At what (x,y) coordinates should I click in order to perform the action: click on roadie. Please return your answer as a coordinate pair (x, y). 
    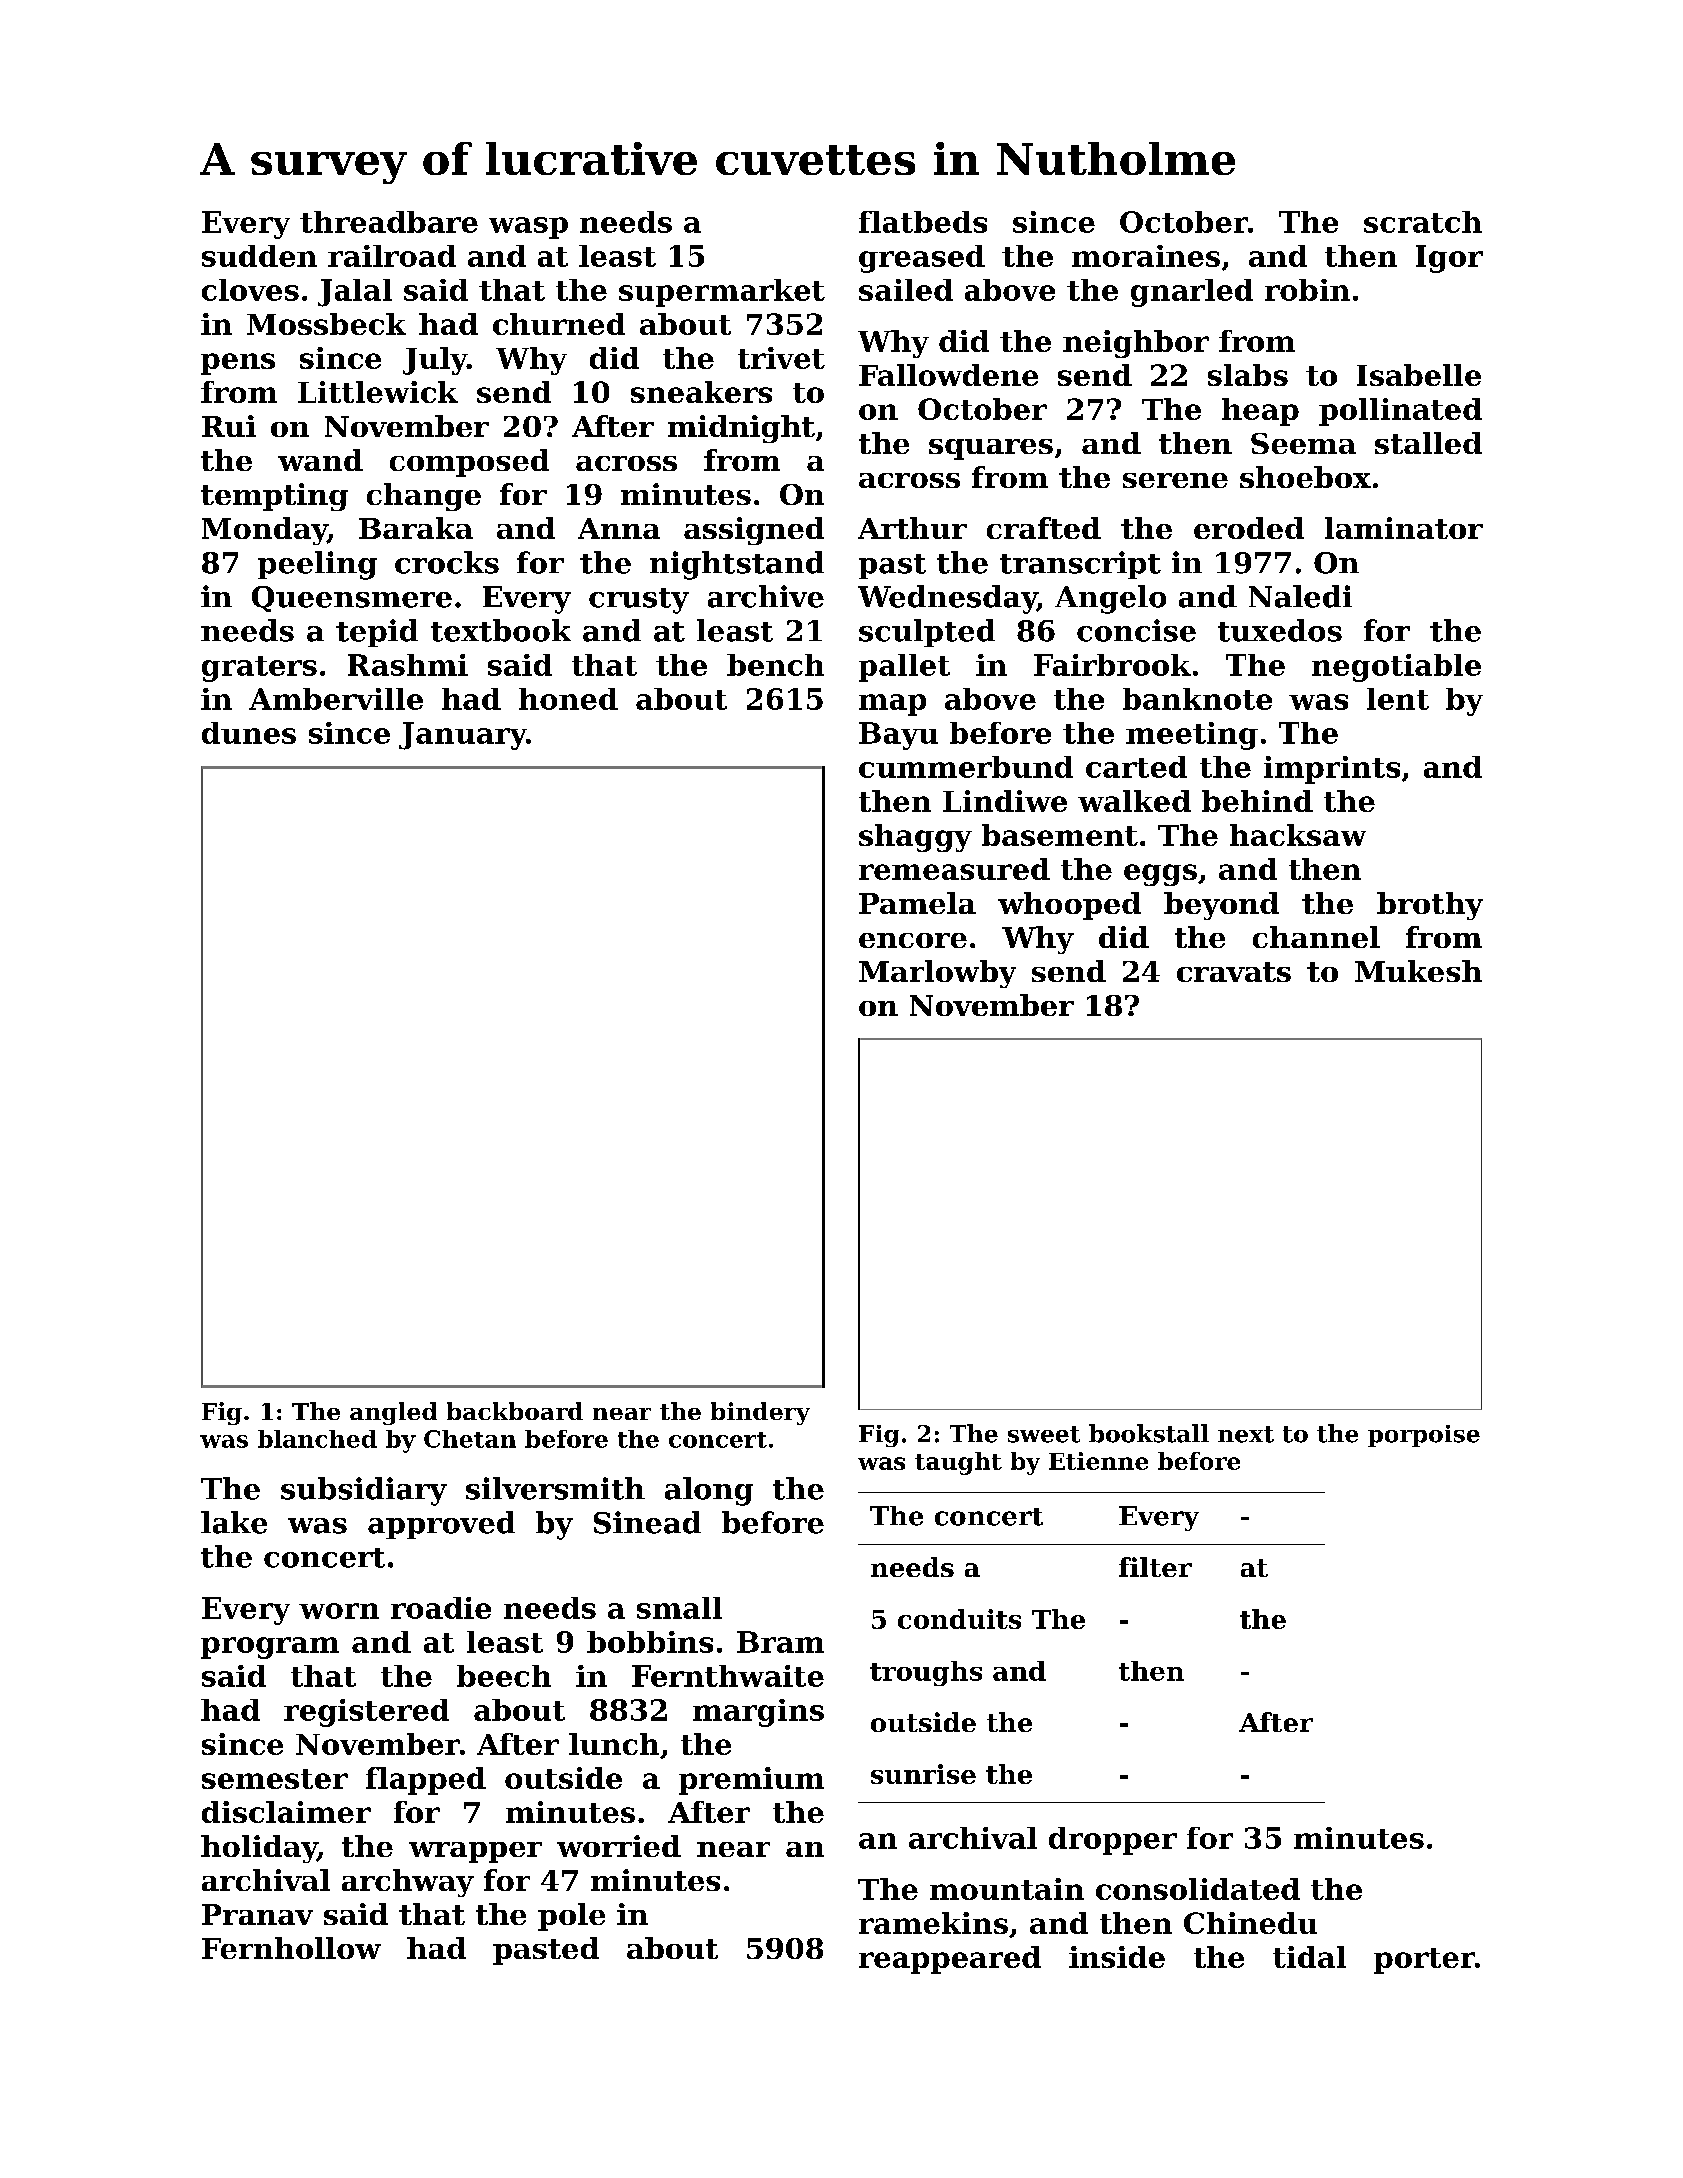
    Looking at the image, I should click on (441, 1608).
